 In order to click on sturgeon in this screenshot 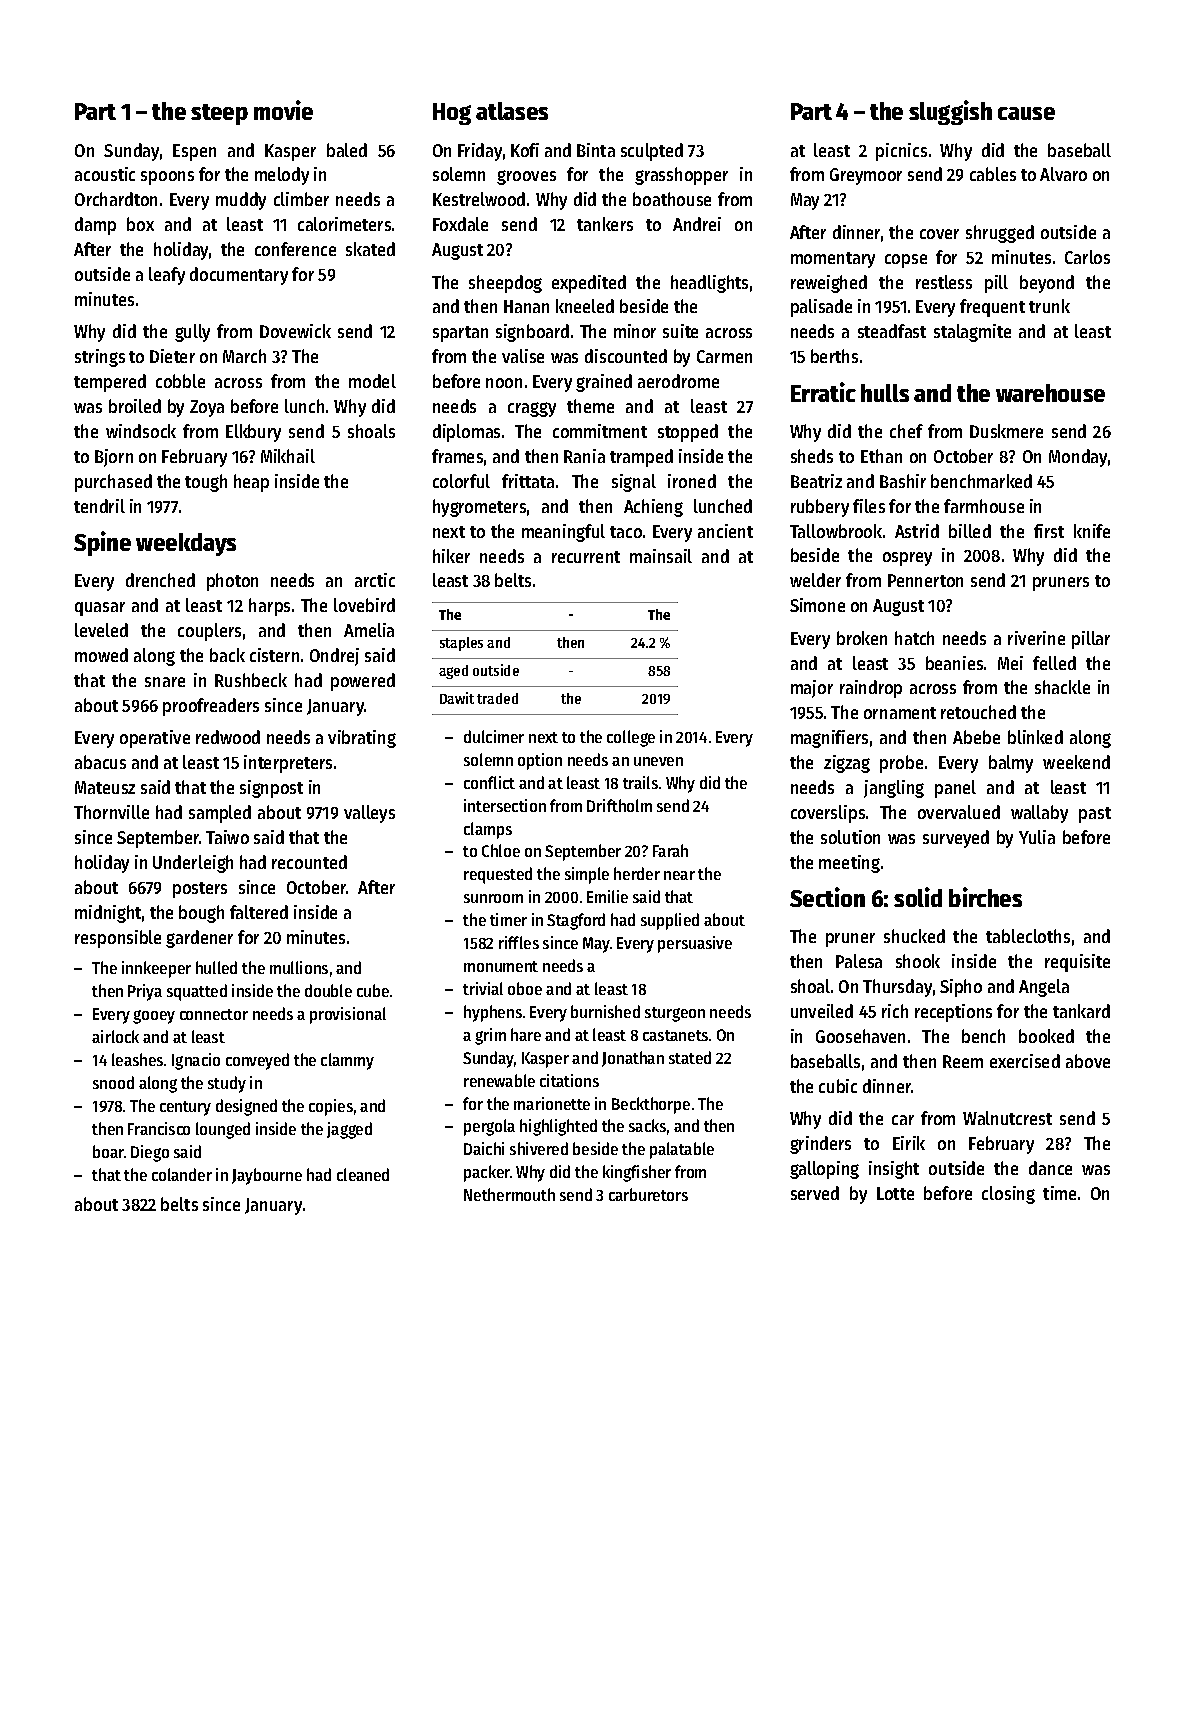, I will do `click(675, 1014)`.
